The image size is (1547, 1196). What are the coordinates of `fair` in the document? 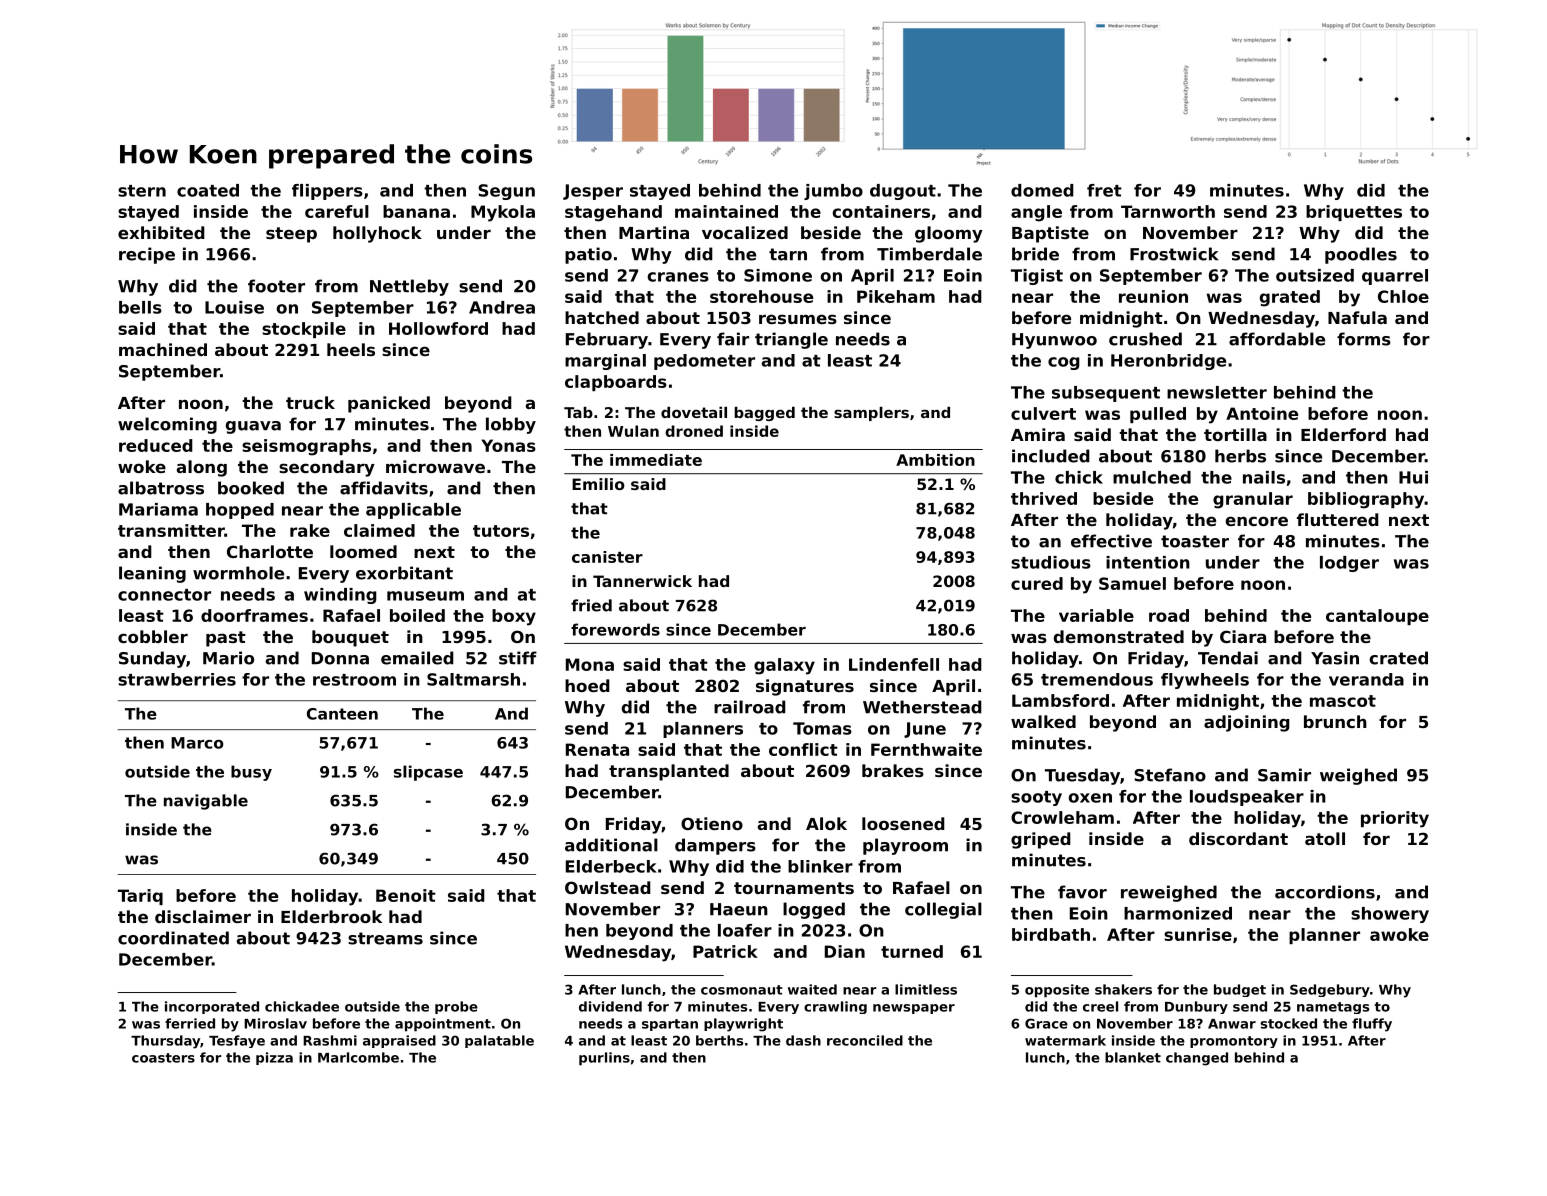 It's located at (733, 339).
